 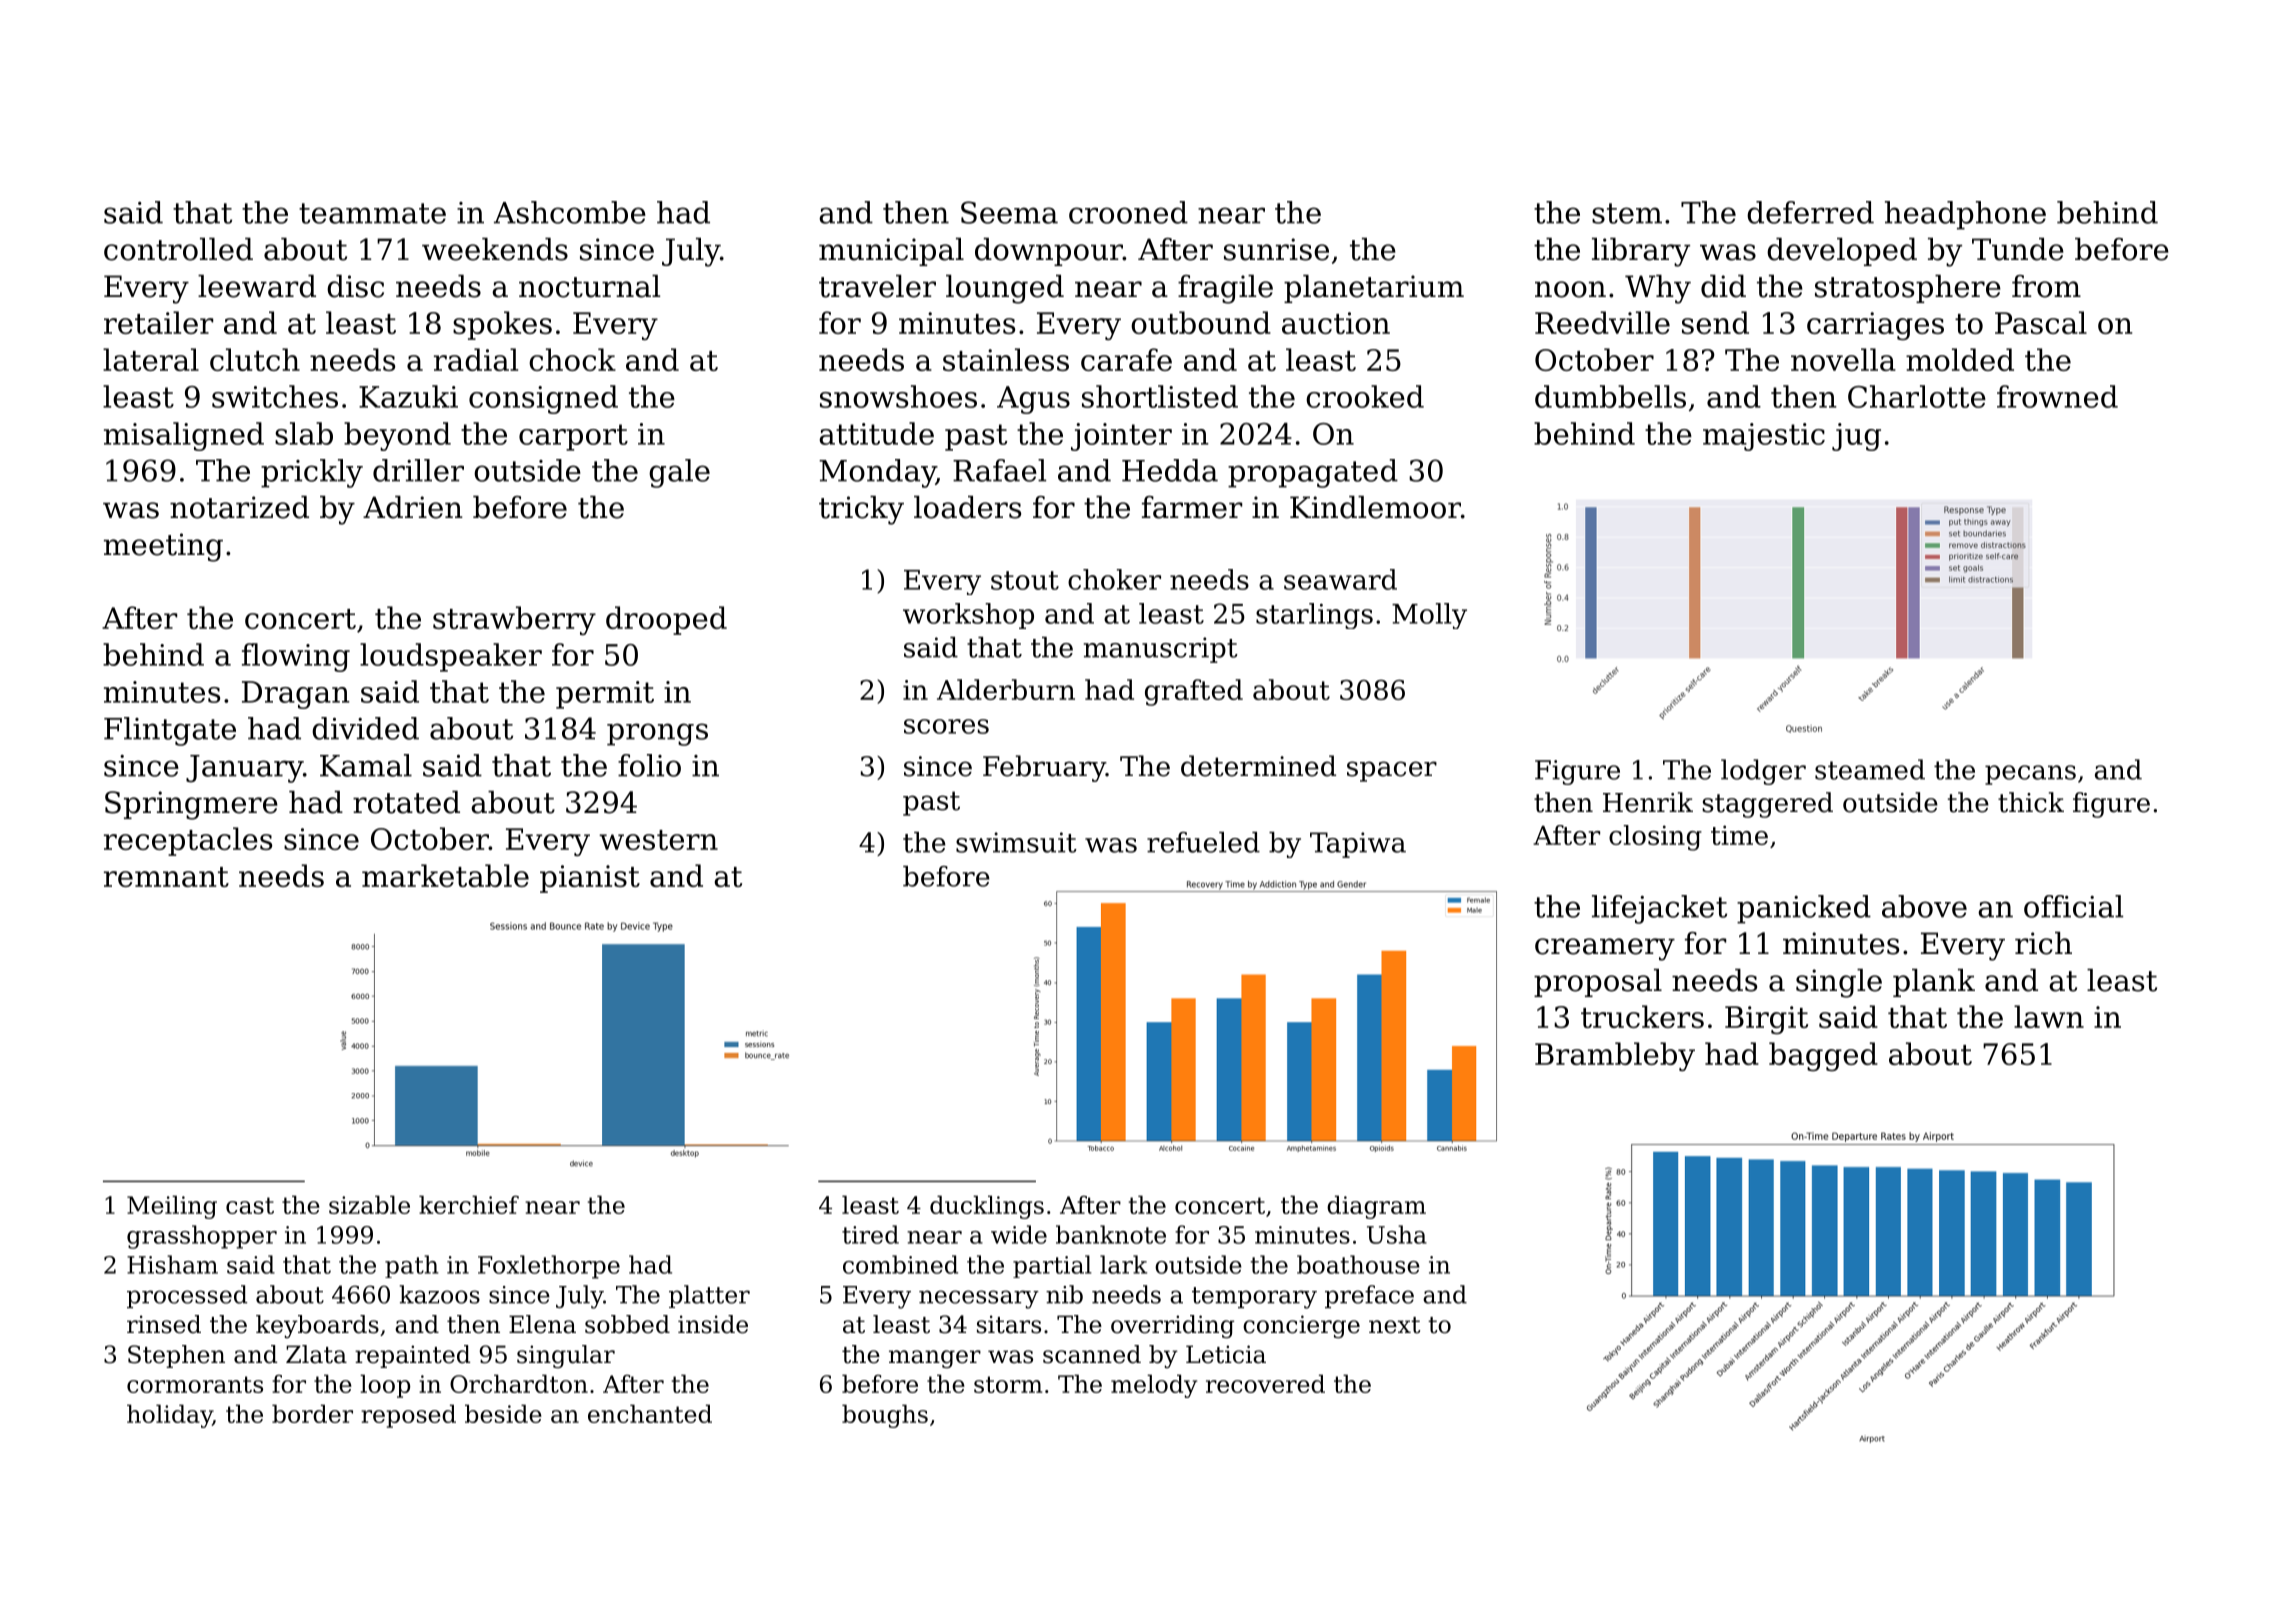 What do you see at coordinates (1016, 842) in the page?
I see `swimsuit` at bounding box center [1016, 842].
